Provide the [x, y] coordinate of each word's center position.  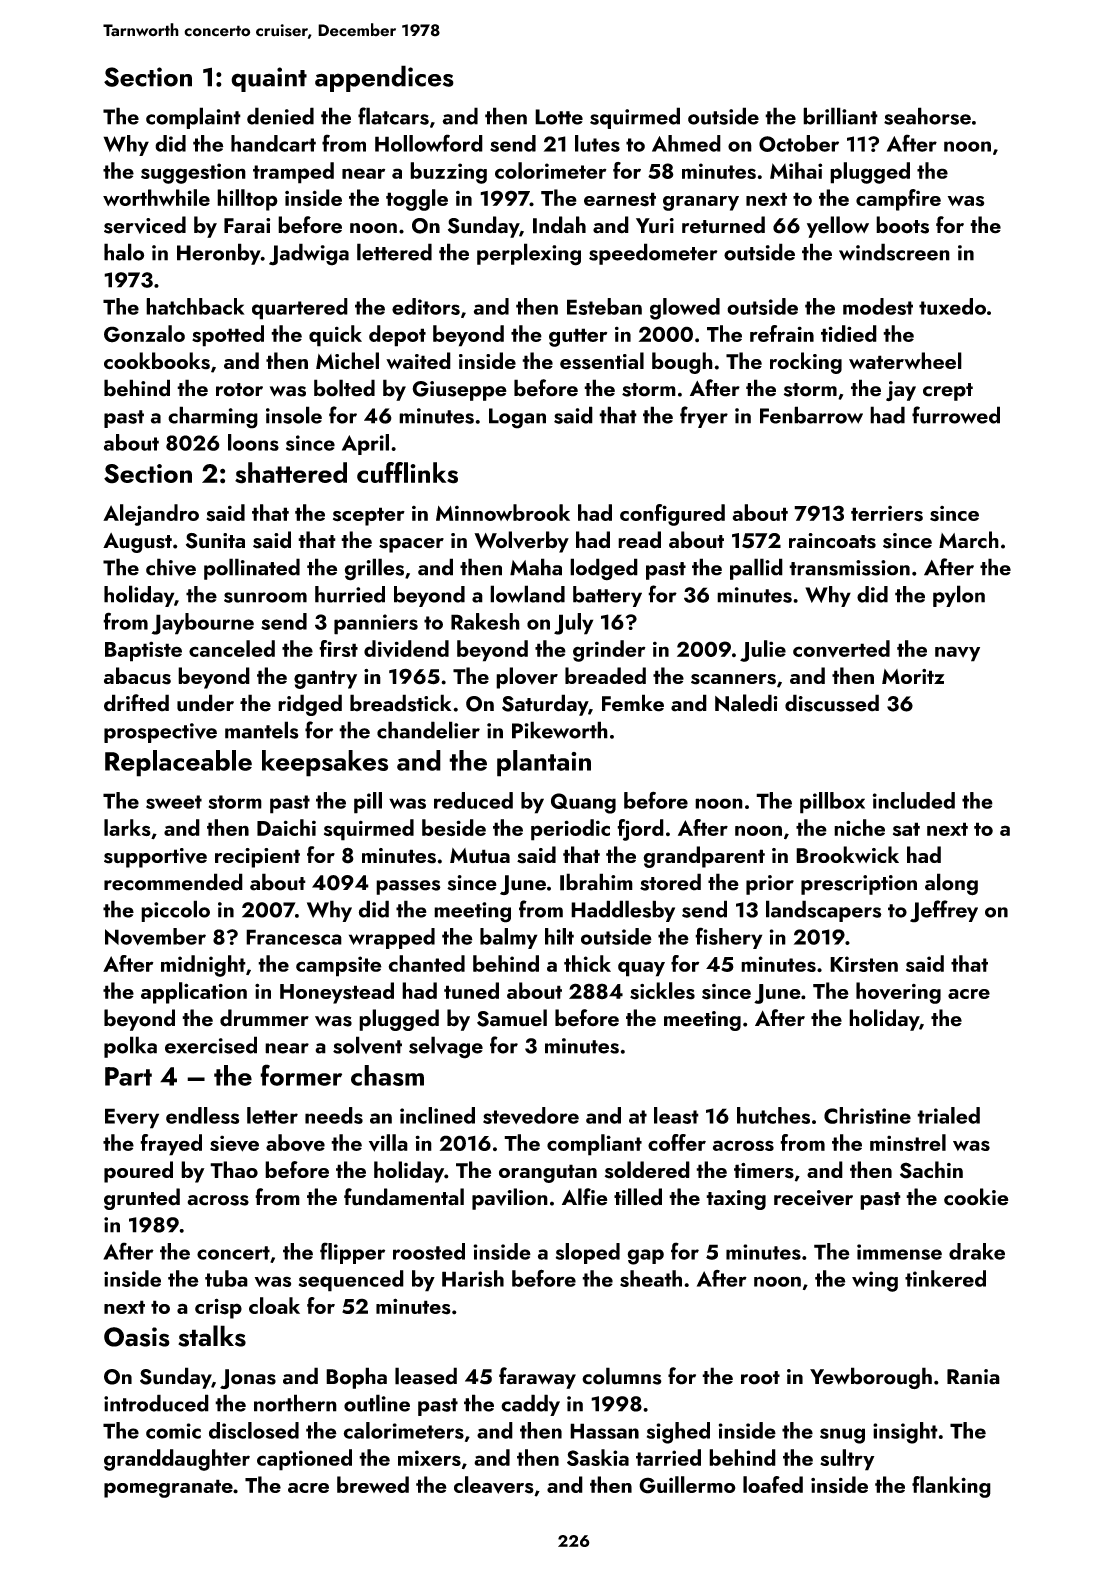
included [914, 800]
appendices [384, 78]
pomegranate [168, 1488]
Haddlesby [623, 911]
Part [128, 1076]
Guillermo [687, 1485]
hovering [898, 993]
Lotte [559, 117]
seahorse [927, 116]
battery [607, 596]
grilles [374, 569]
